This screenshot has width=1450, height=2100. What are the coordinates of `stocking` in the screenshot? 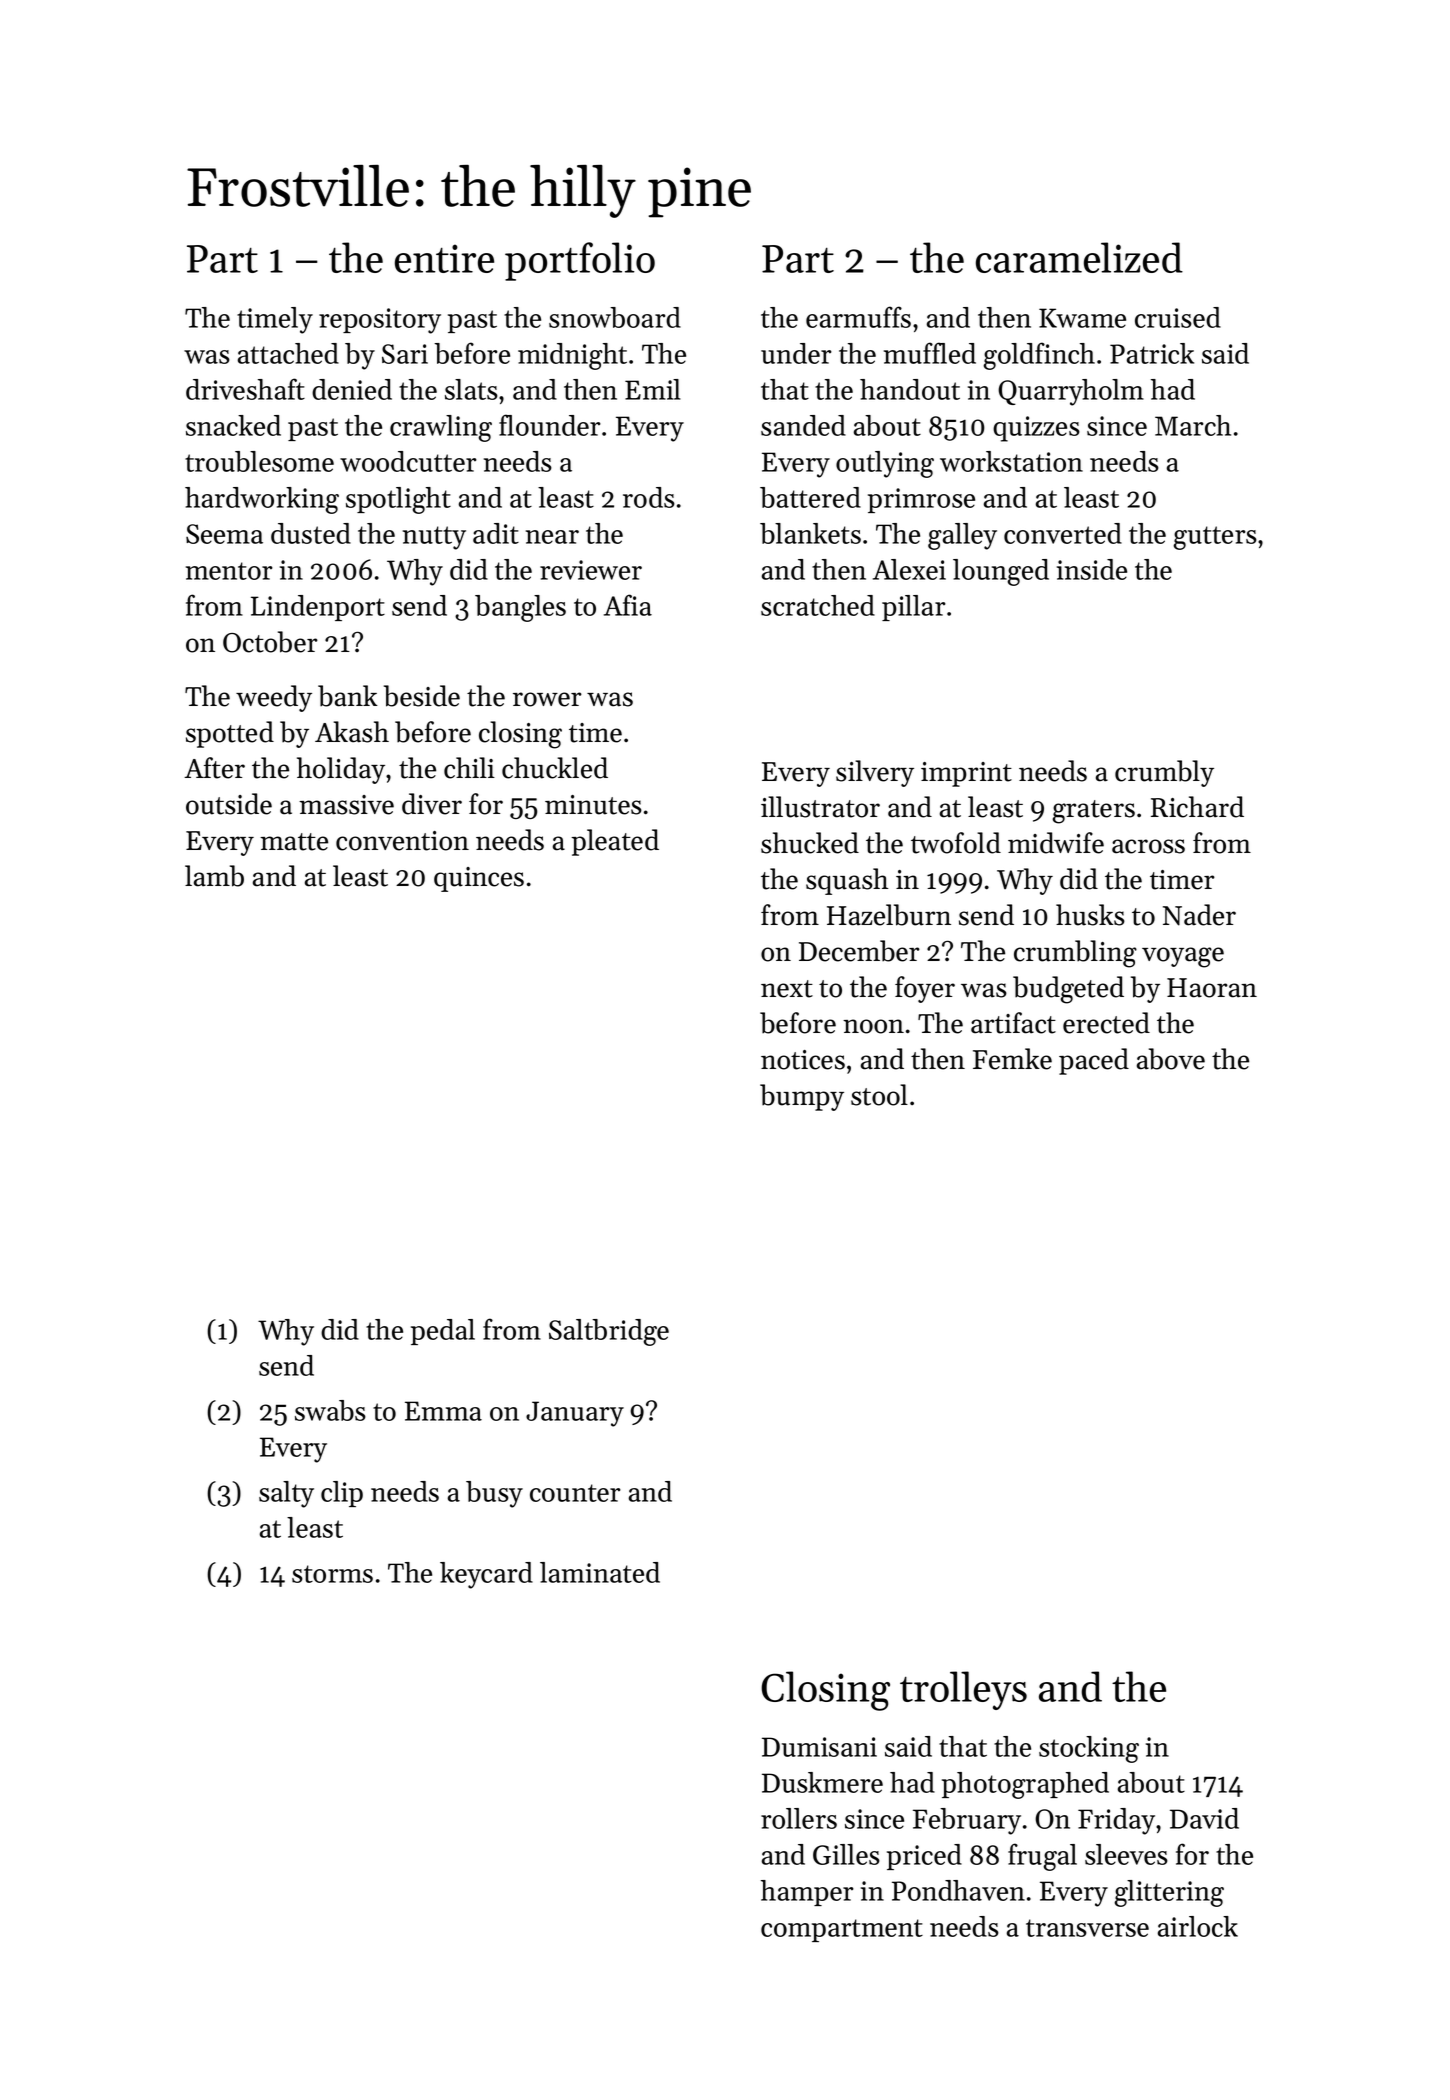 It's located at (1089, 1749).
